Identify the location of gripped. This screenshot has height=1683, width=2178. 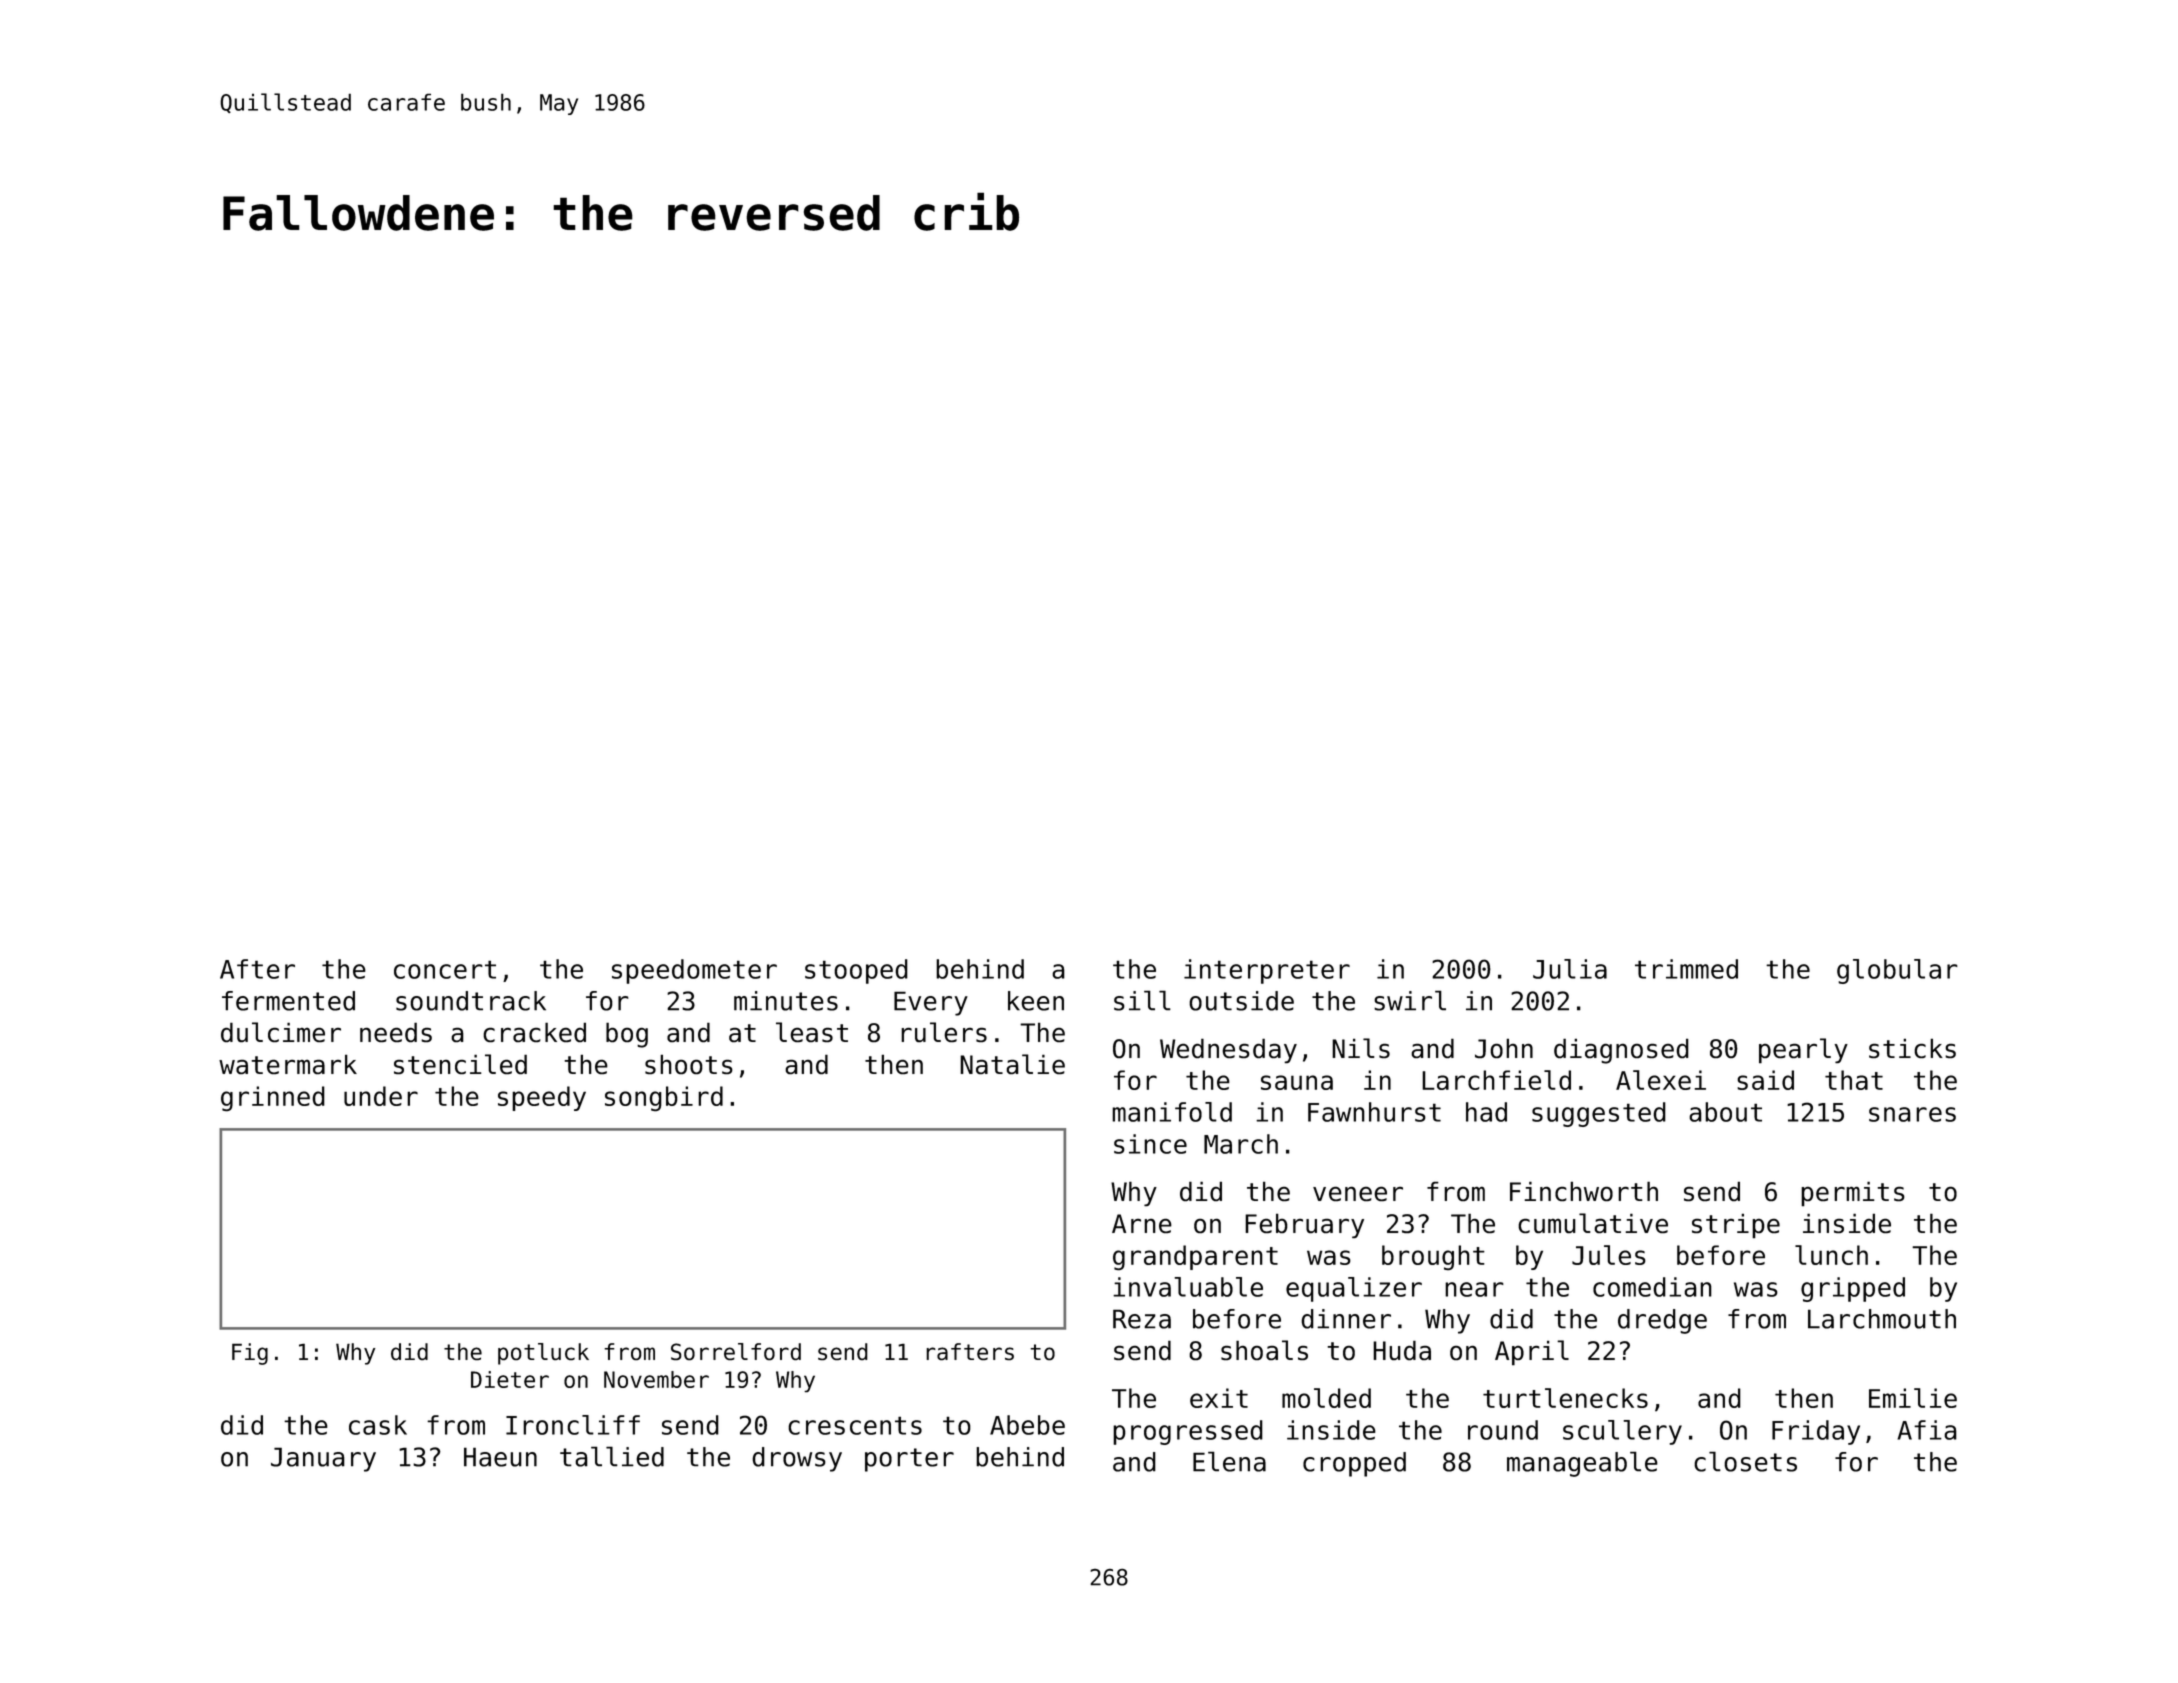
(1853, 1289).
